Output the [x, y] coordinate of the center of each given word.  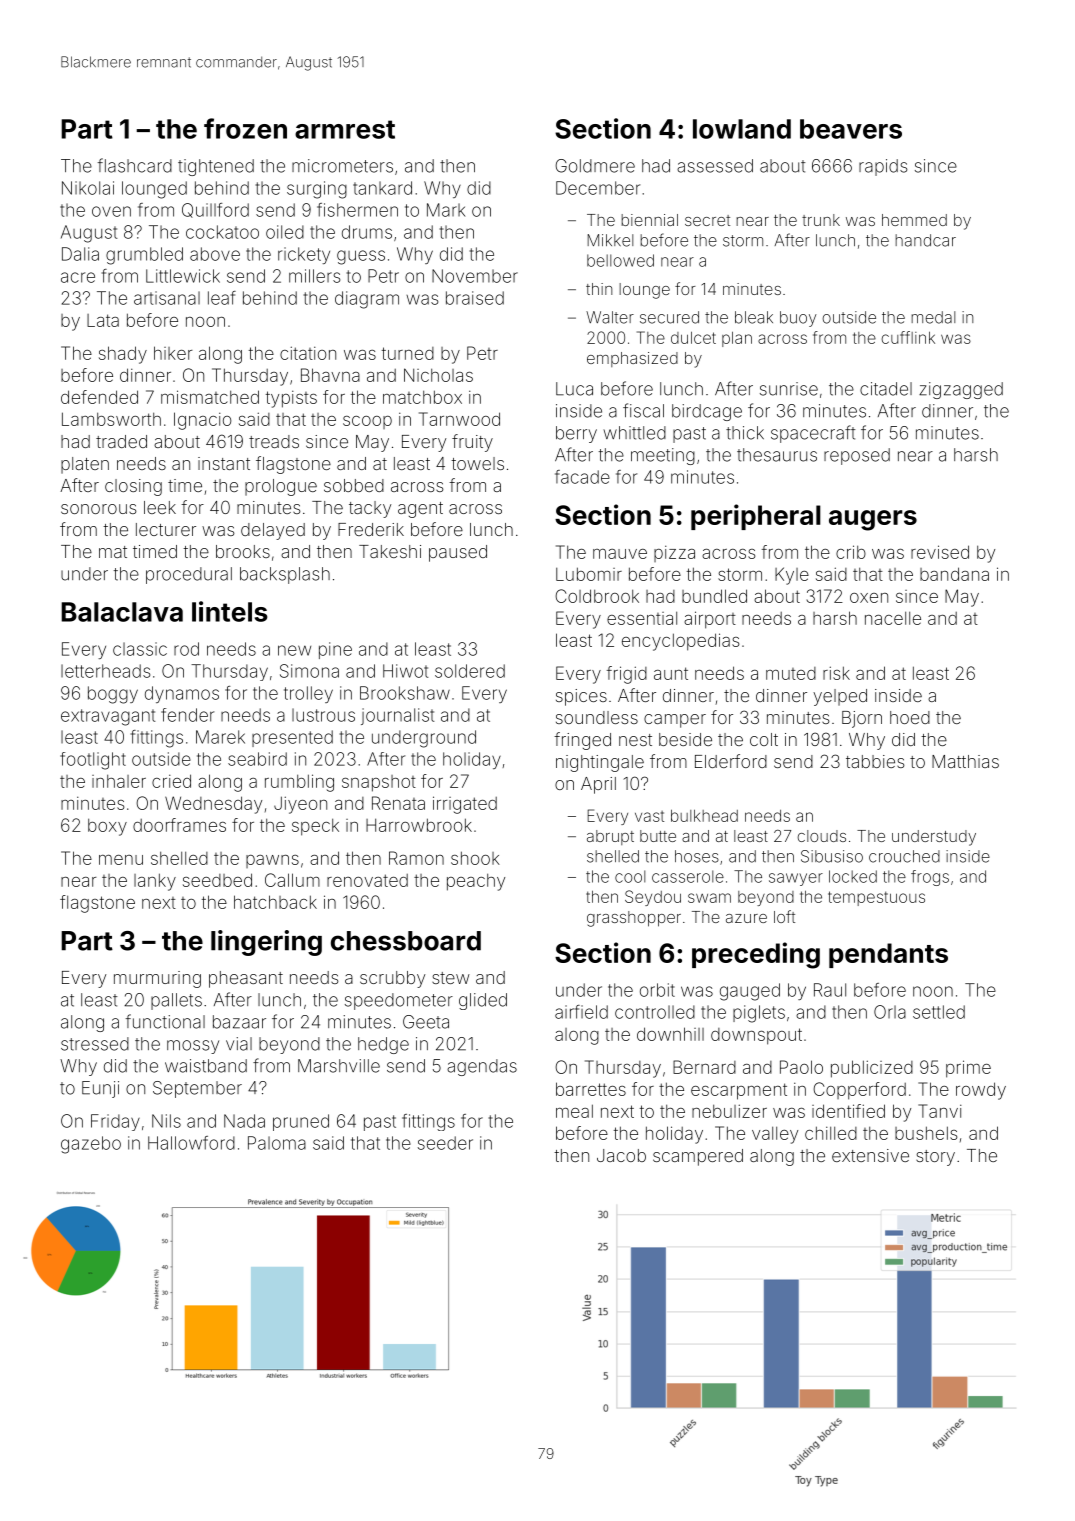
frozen [245, 128]
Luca [574, 389]
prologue [281, 487]
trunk [821, 220]
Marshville [339, 1066]
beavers [851, 129]
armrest [345, 129]
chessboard [406, 941]
